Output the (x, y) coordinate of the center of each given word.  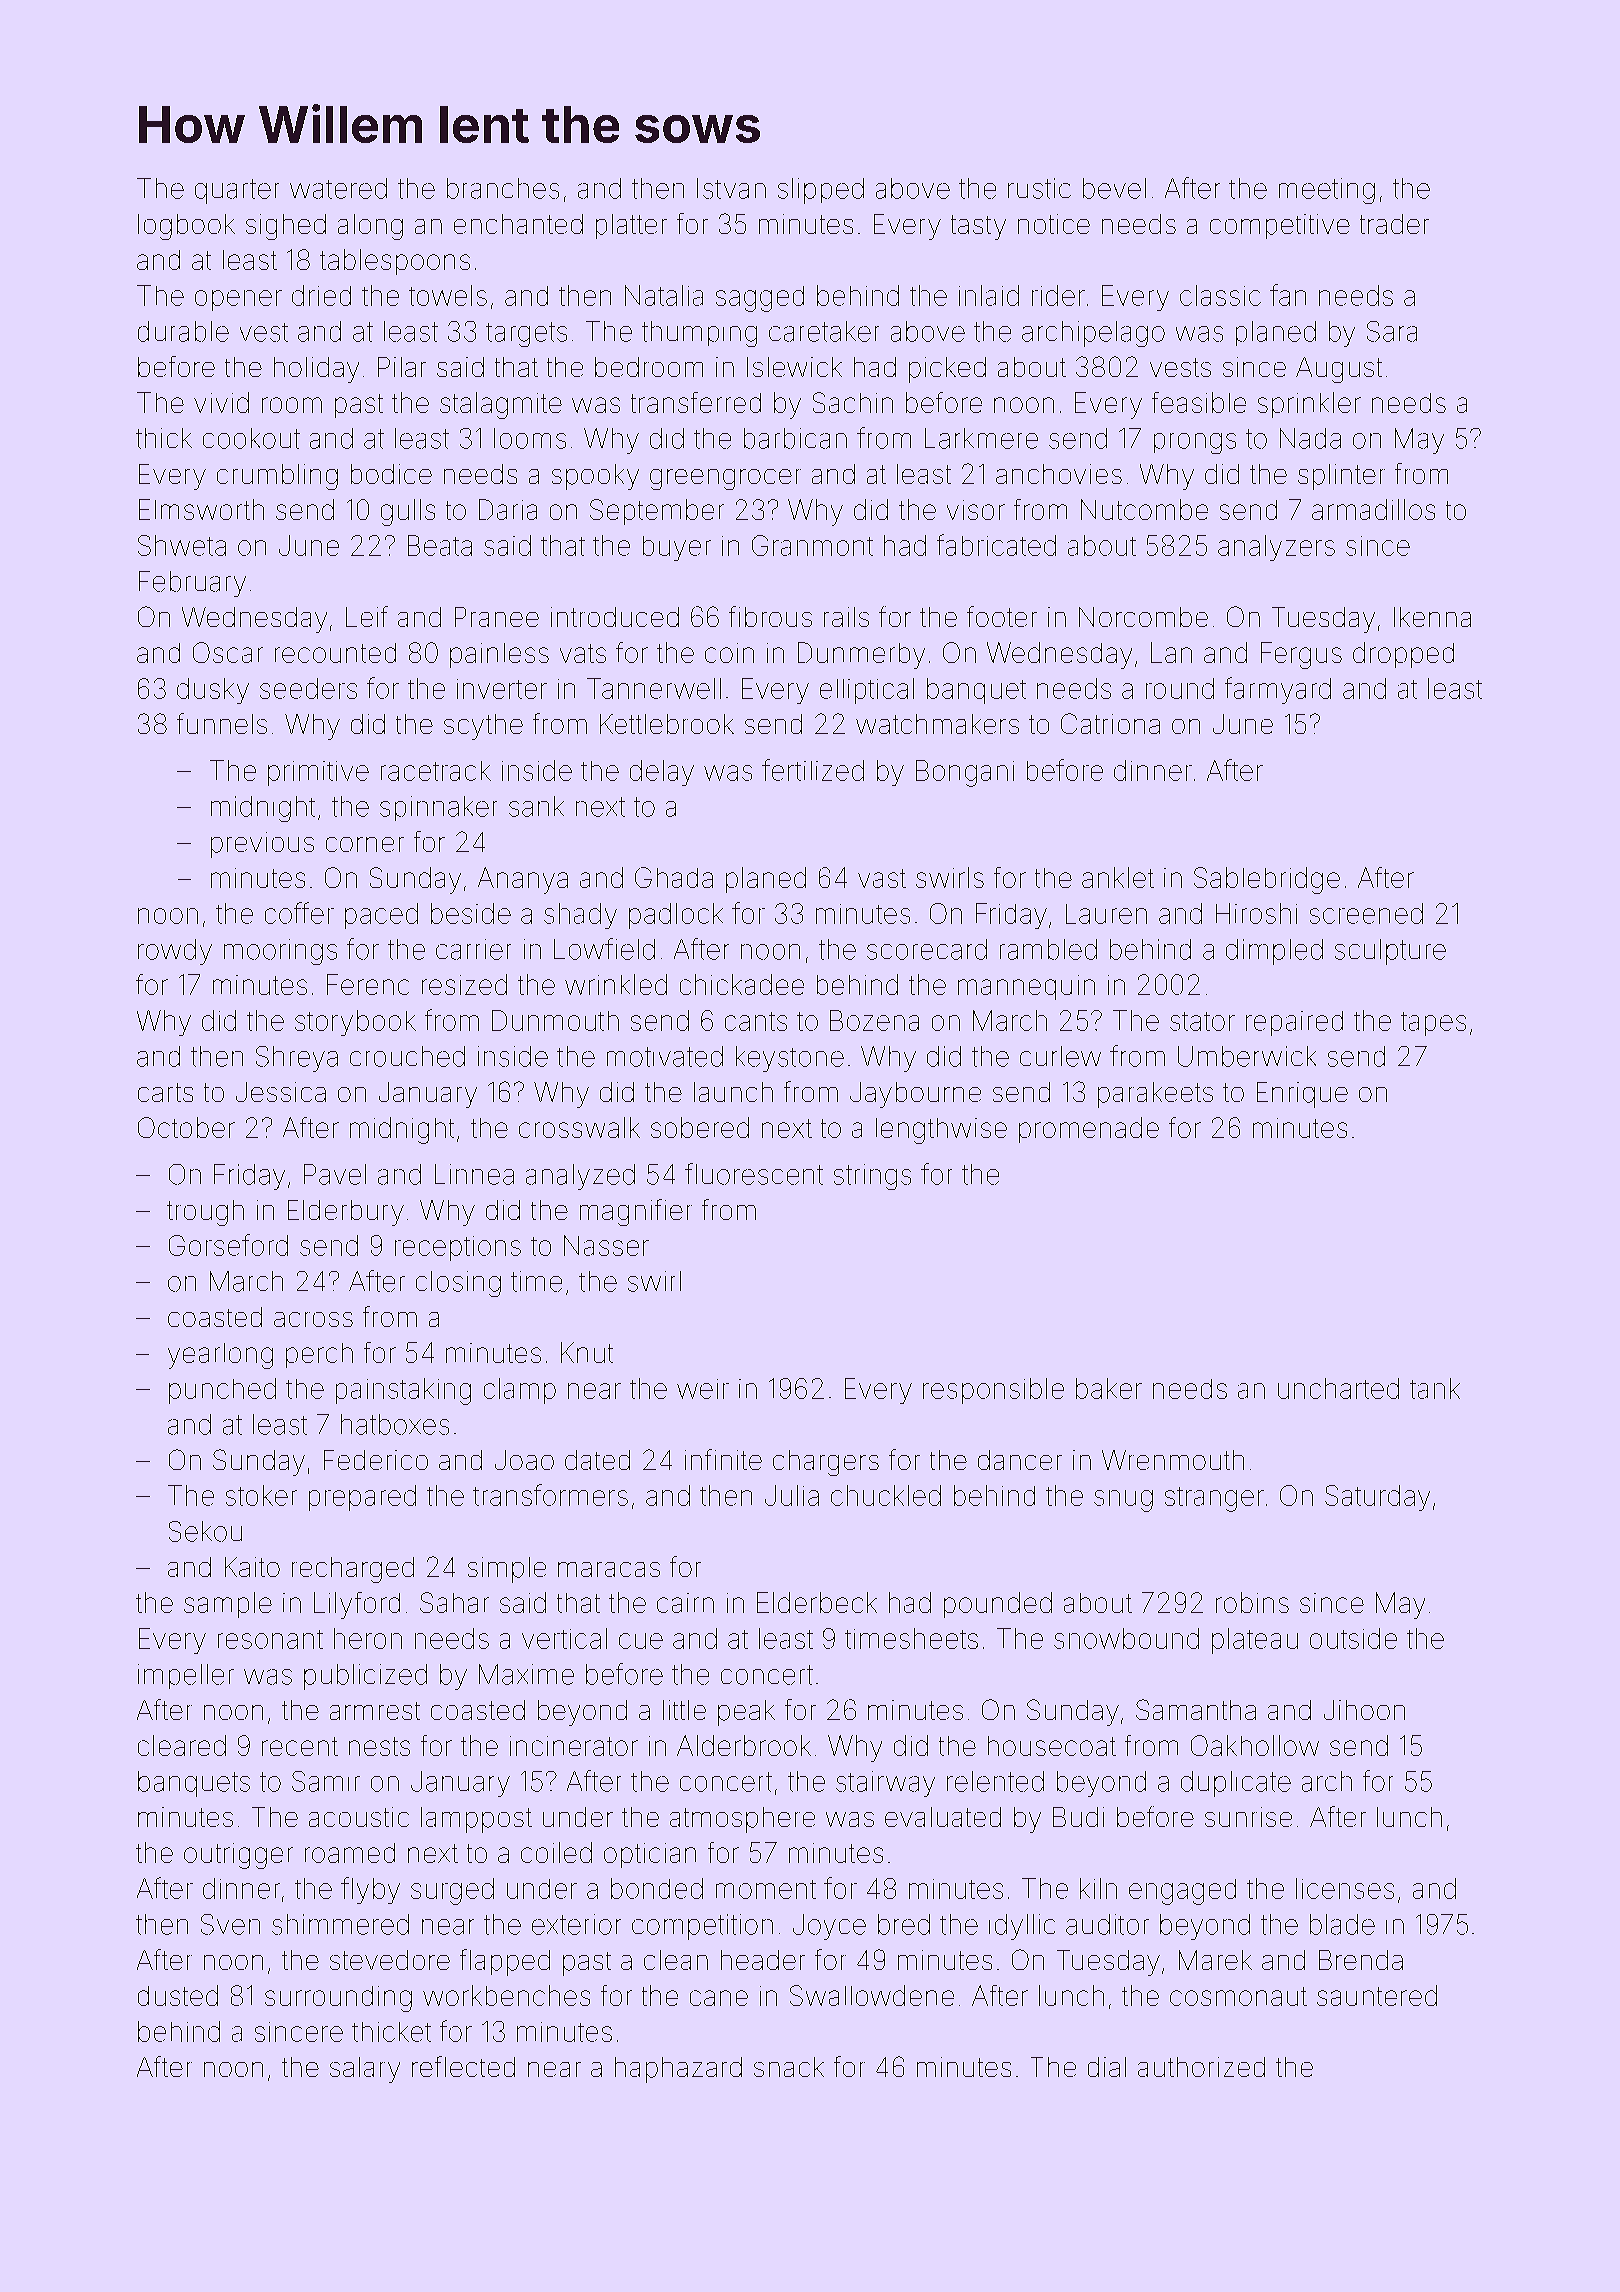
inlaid (989, 295)
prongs (1195, 443)
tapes (1433, 1024)
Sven (230, 1924)
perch (319, 1355)
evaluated (943, 1817)
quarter (237, 191)
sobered (700, 1127)
